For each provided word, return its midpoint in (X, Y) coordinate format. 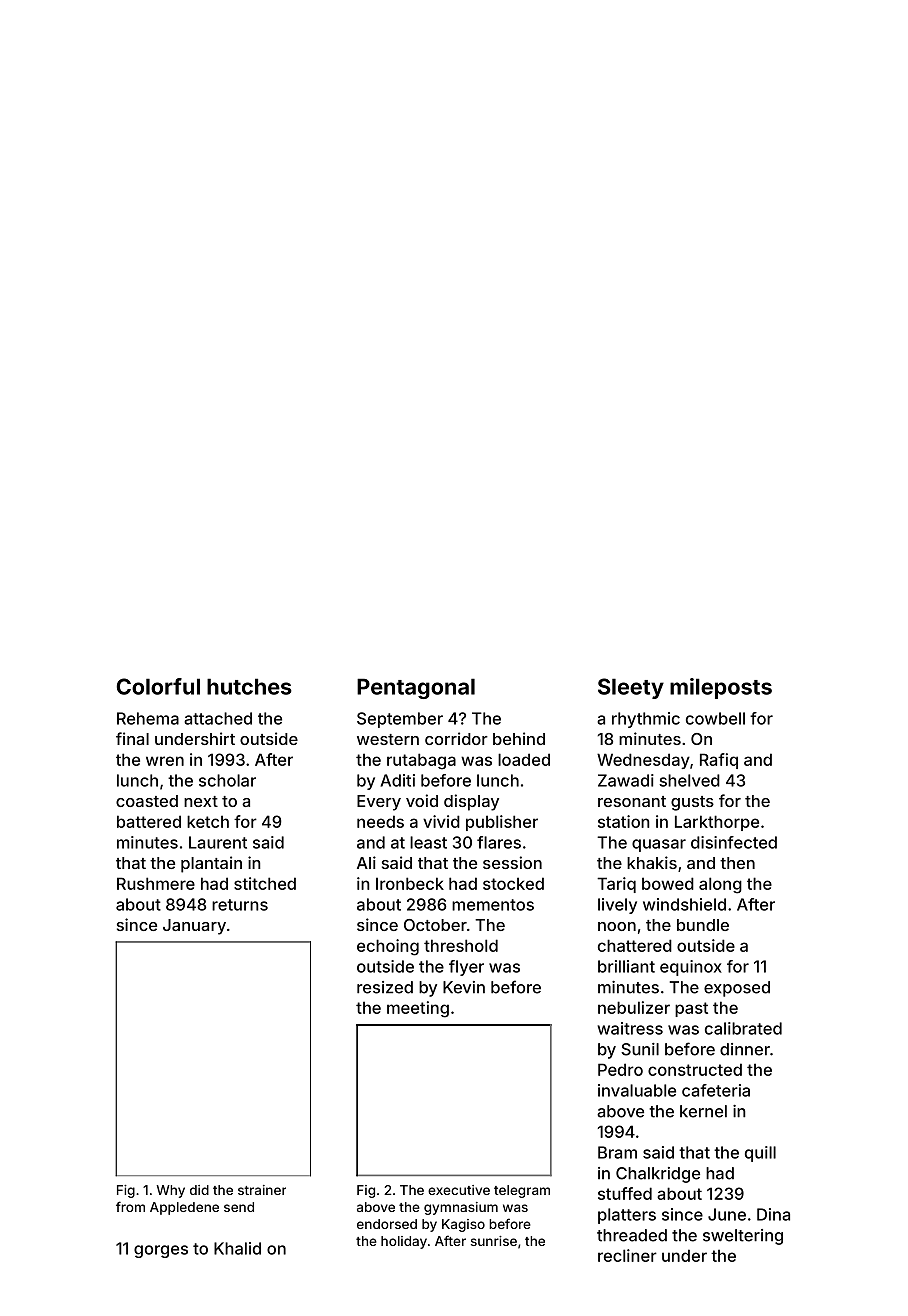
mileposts (721, 688)
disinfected (734, 842)
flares (499, 842)
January (194, 927)
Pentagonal (416, 688)
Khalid (237, 1248)
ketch (208, 821)
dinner (745, 1049)
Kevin (464, 987)
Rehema (148, 718)
